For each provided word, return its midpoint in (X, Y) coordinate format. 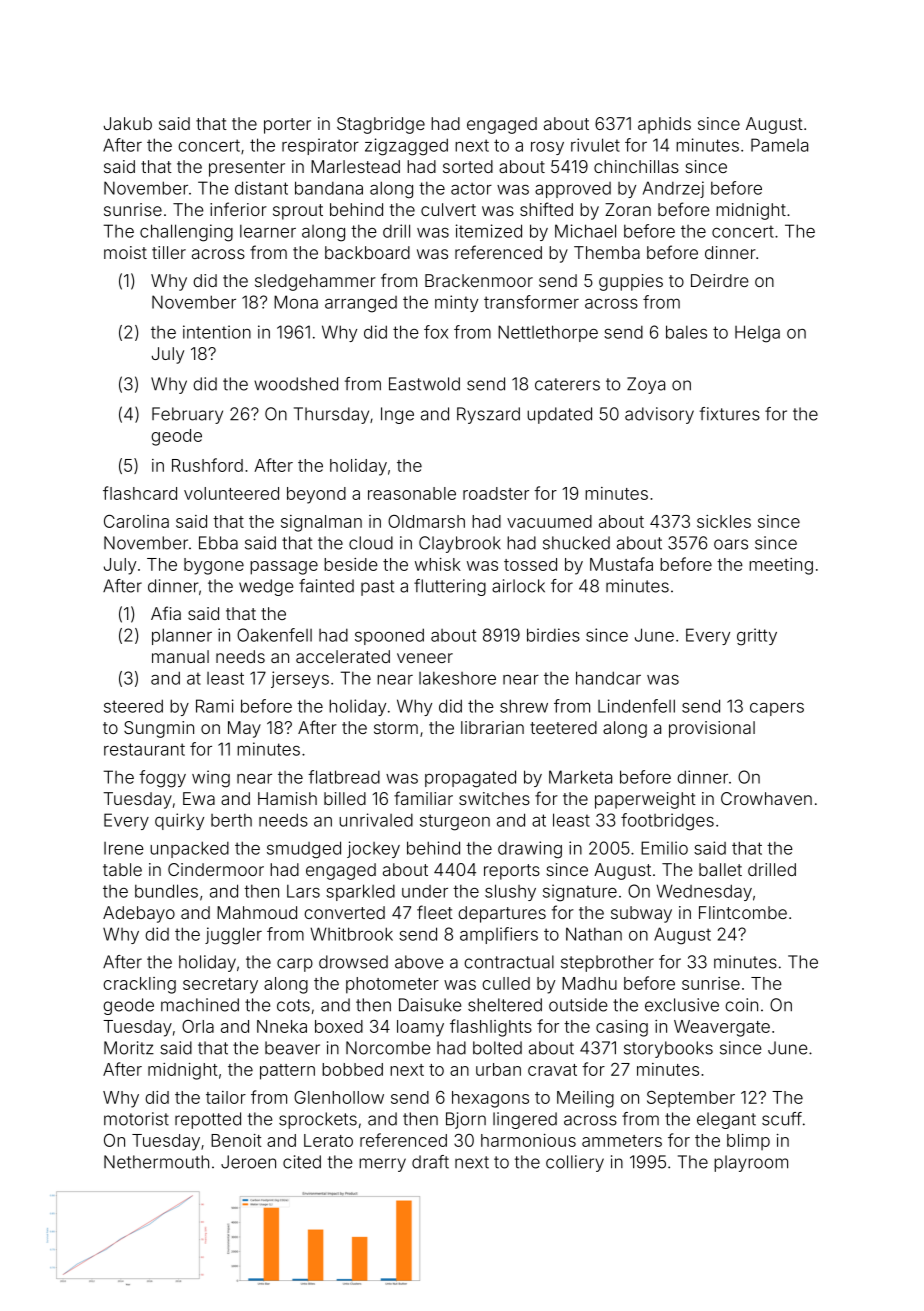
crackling (139, 985)
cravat (552, 1070)
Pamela (779, 145)
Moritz (129, 1048)
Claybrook (460, 544)
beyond (316, 495)
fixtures (730, 414)
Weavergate (722, 1028)
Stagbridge (381, 125)
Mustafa (621, 564)
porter (287, 126)
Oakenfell (274, 635)
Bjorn (466, 1120)
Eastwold (424, 384)
